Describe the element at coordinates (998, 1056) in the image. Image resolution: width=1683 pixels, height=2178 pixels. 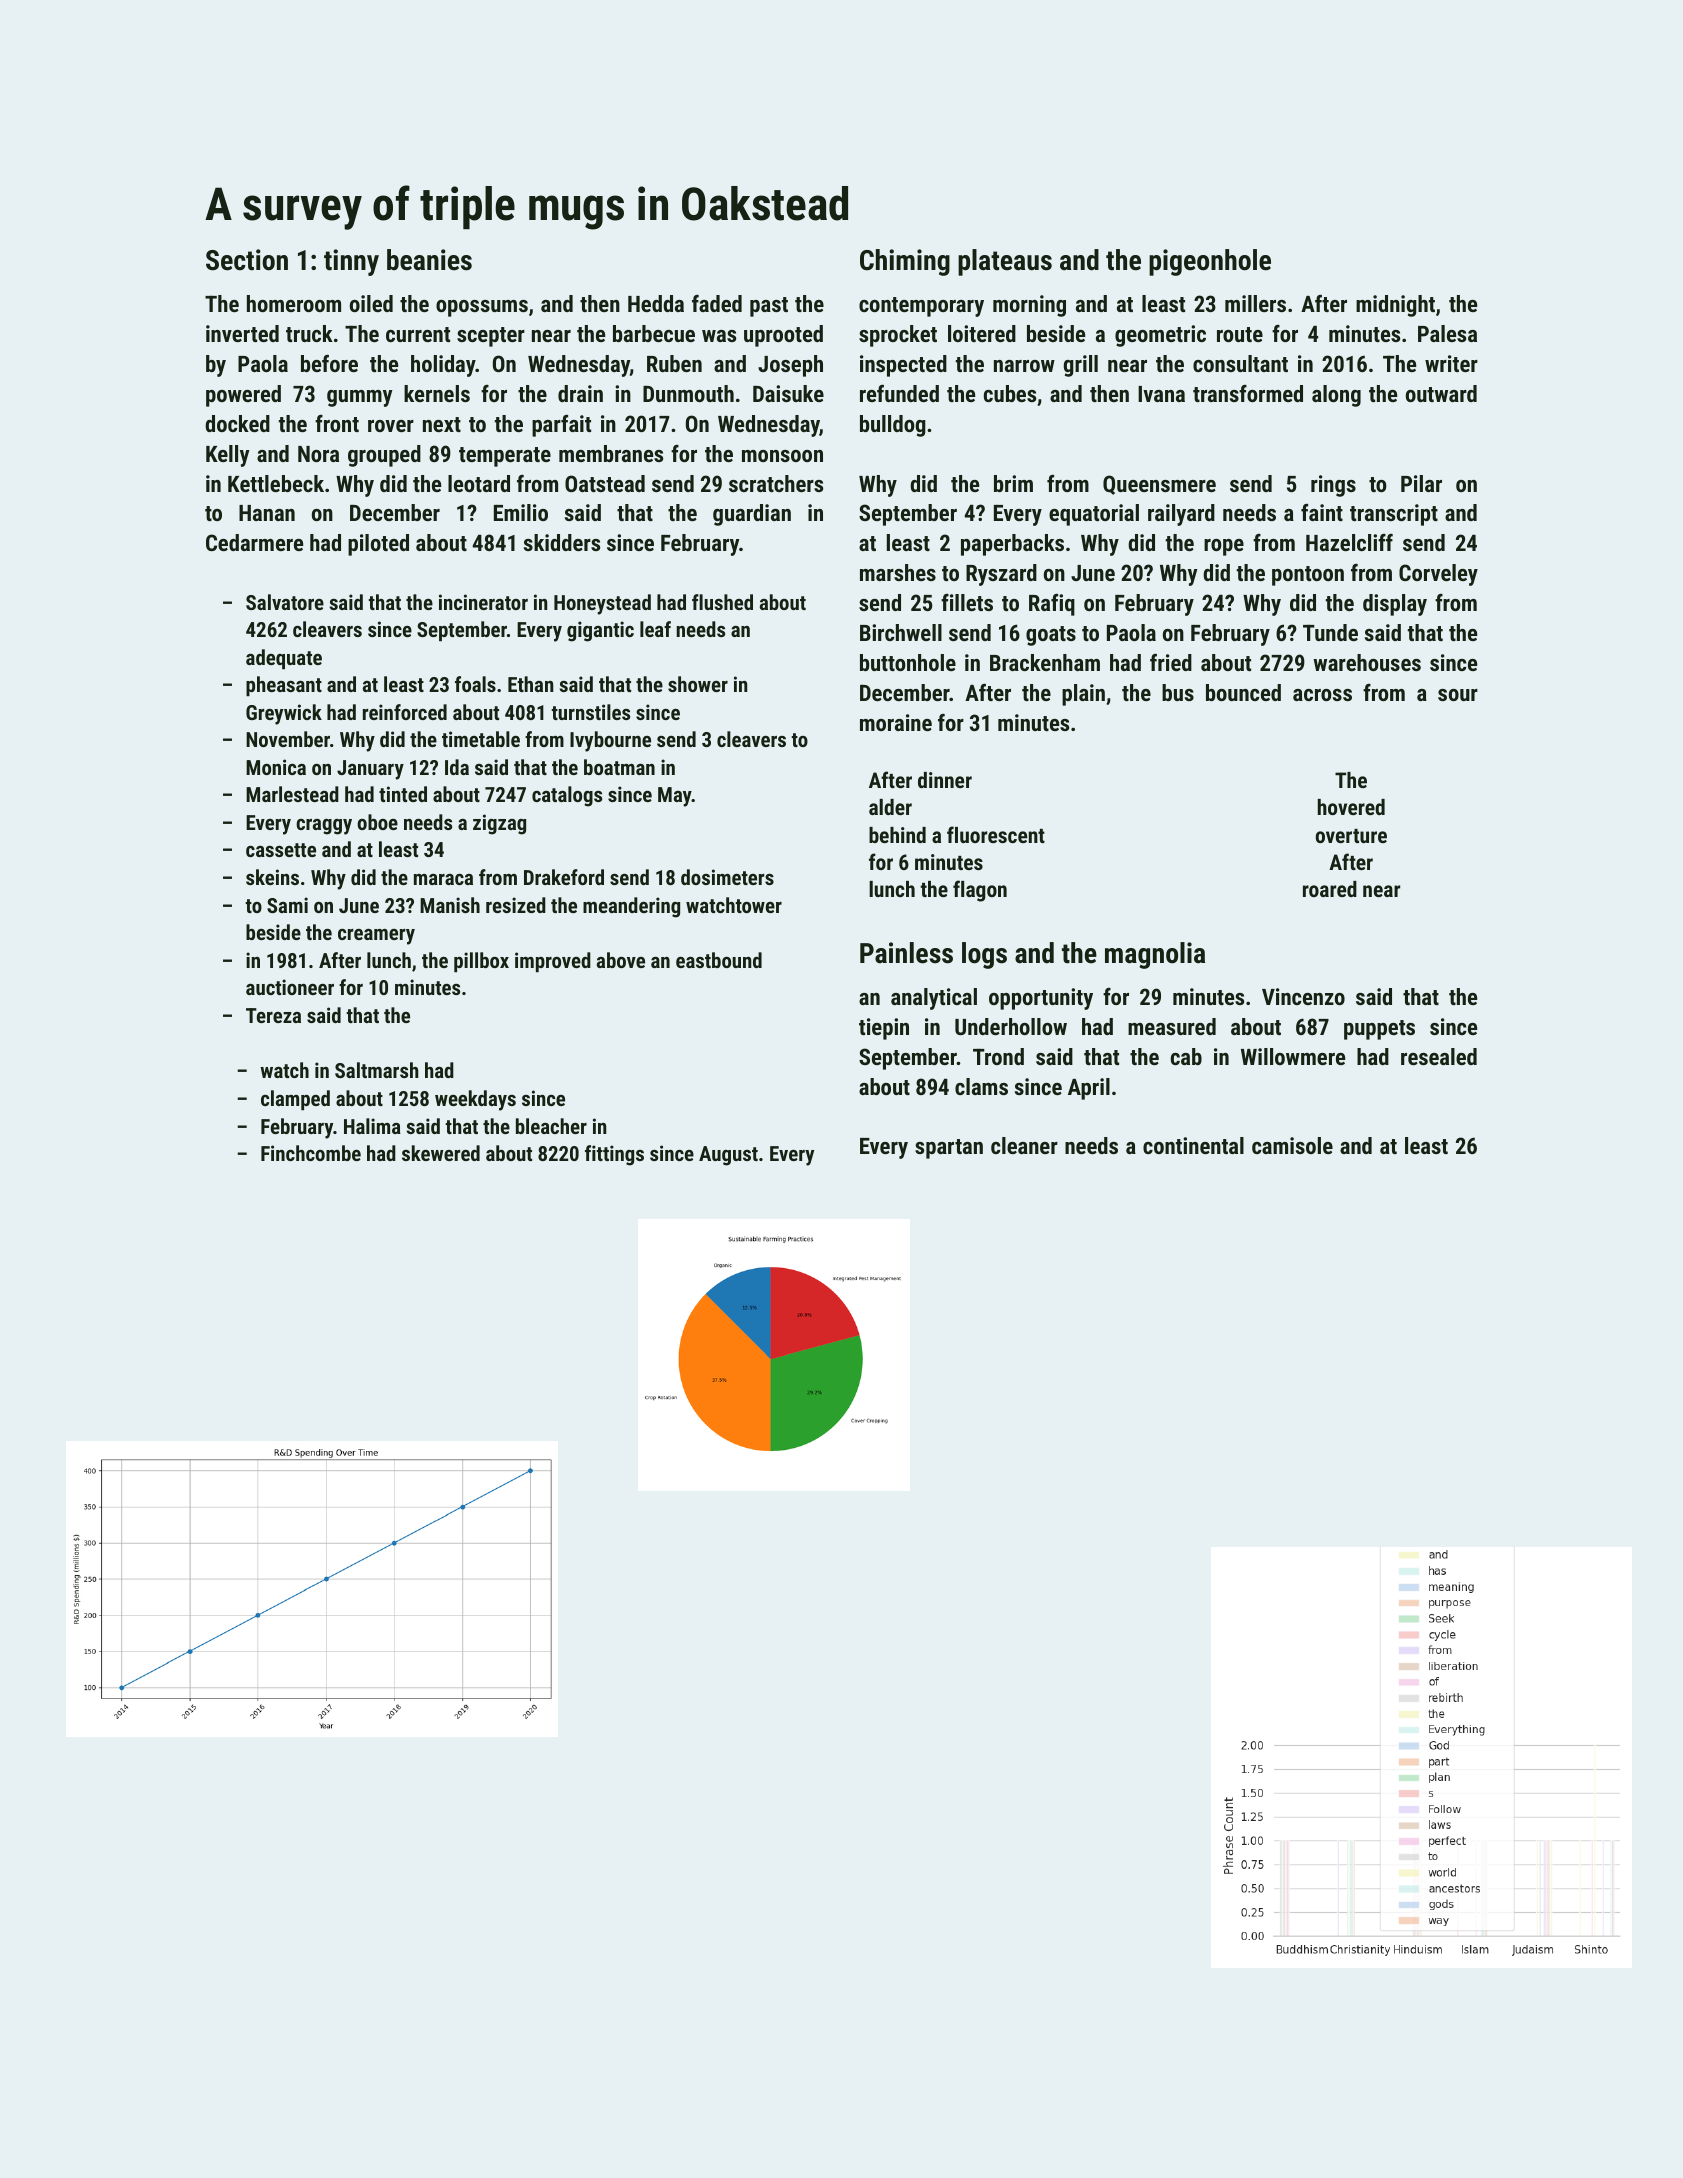
I see `Trond` at that location.
